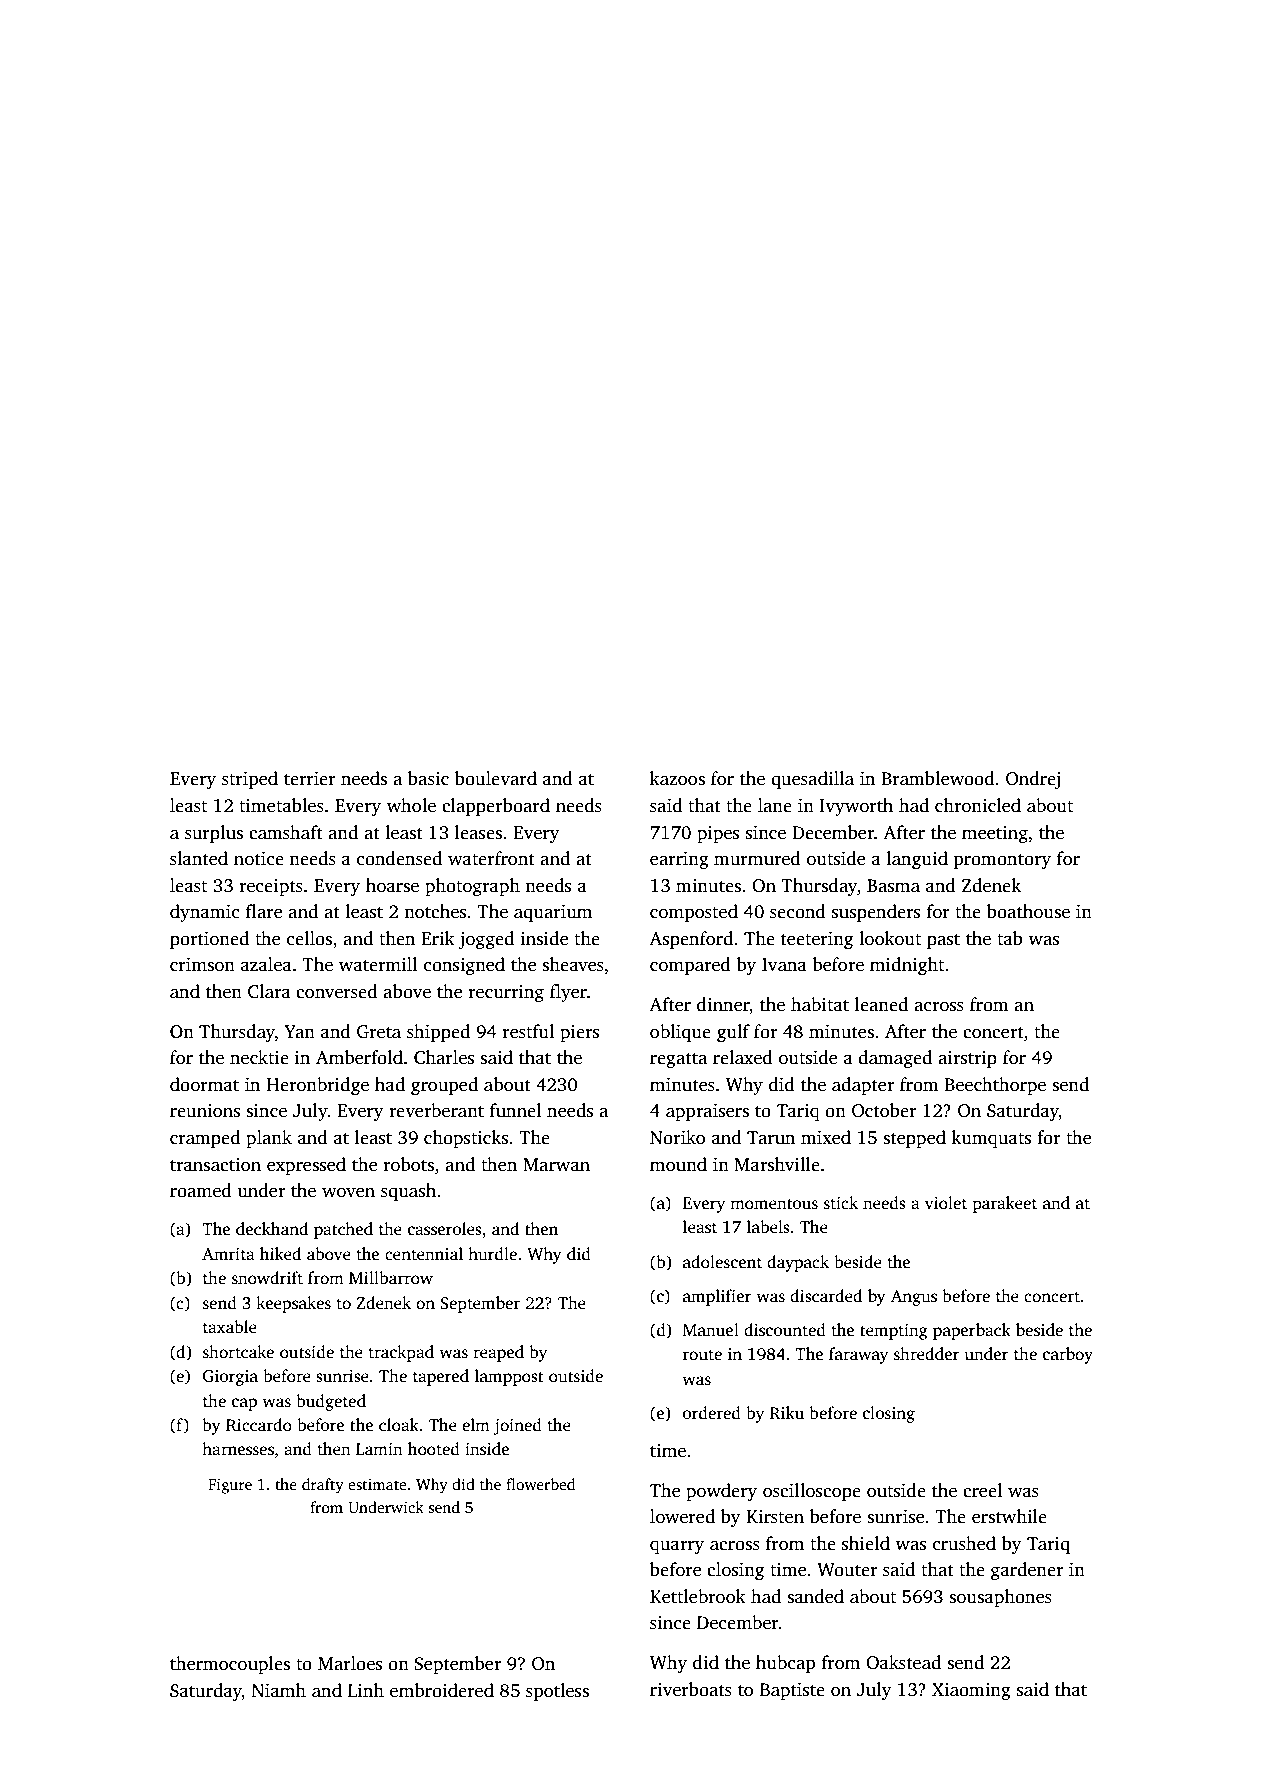 The height and width of the screenshot is (1787, 1264). I want to click on leaned, so click(881, 1004).
